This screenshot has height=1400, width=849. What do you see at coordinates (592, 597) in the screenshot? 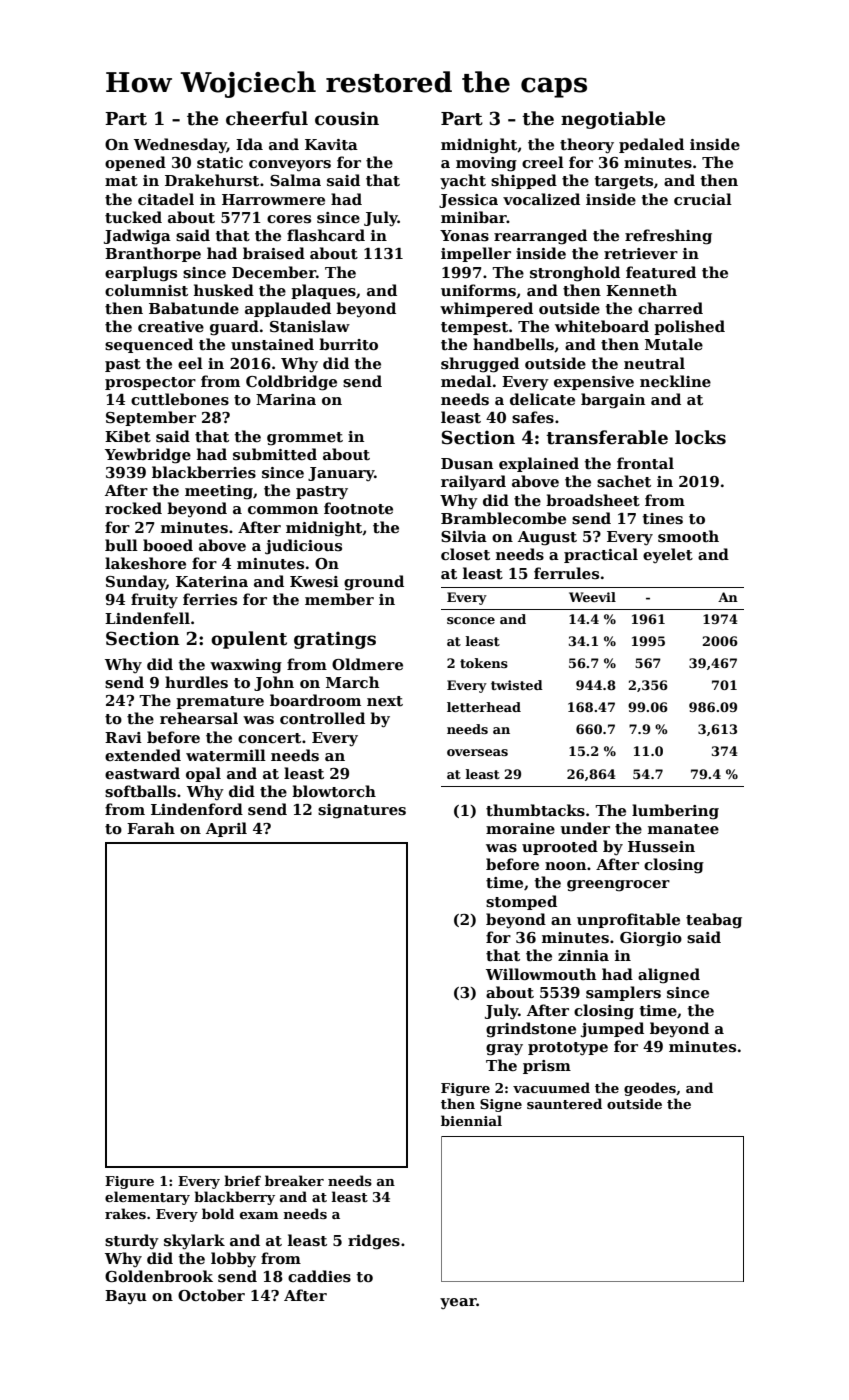
I see `Weevil` at bounding box center [592, 597].
